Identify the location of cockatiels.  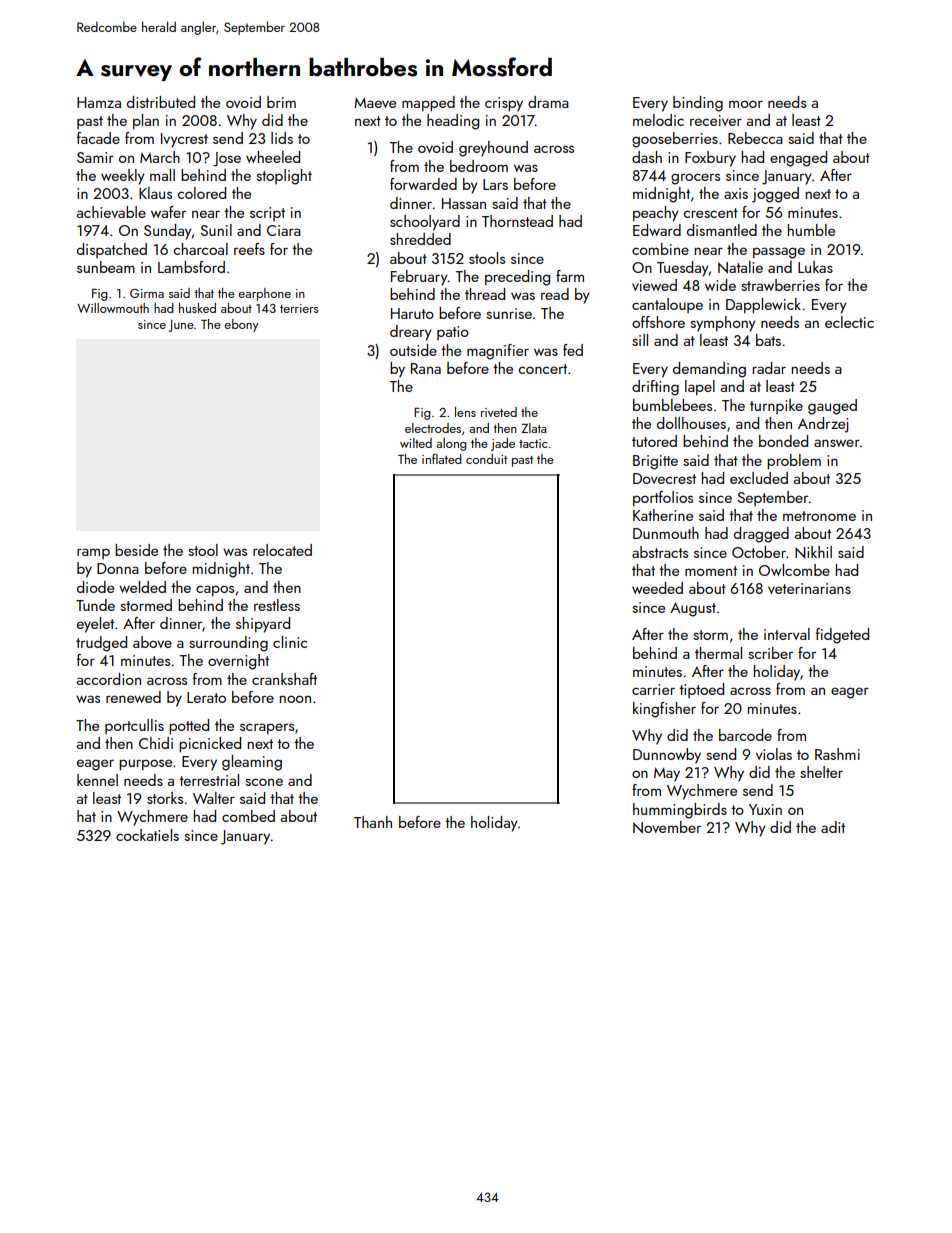
(147, 835).
